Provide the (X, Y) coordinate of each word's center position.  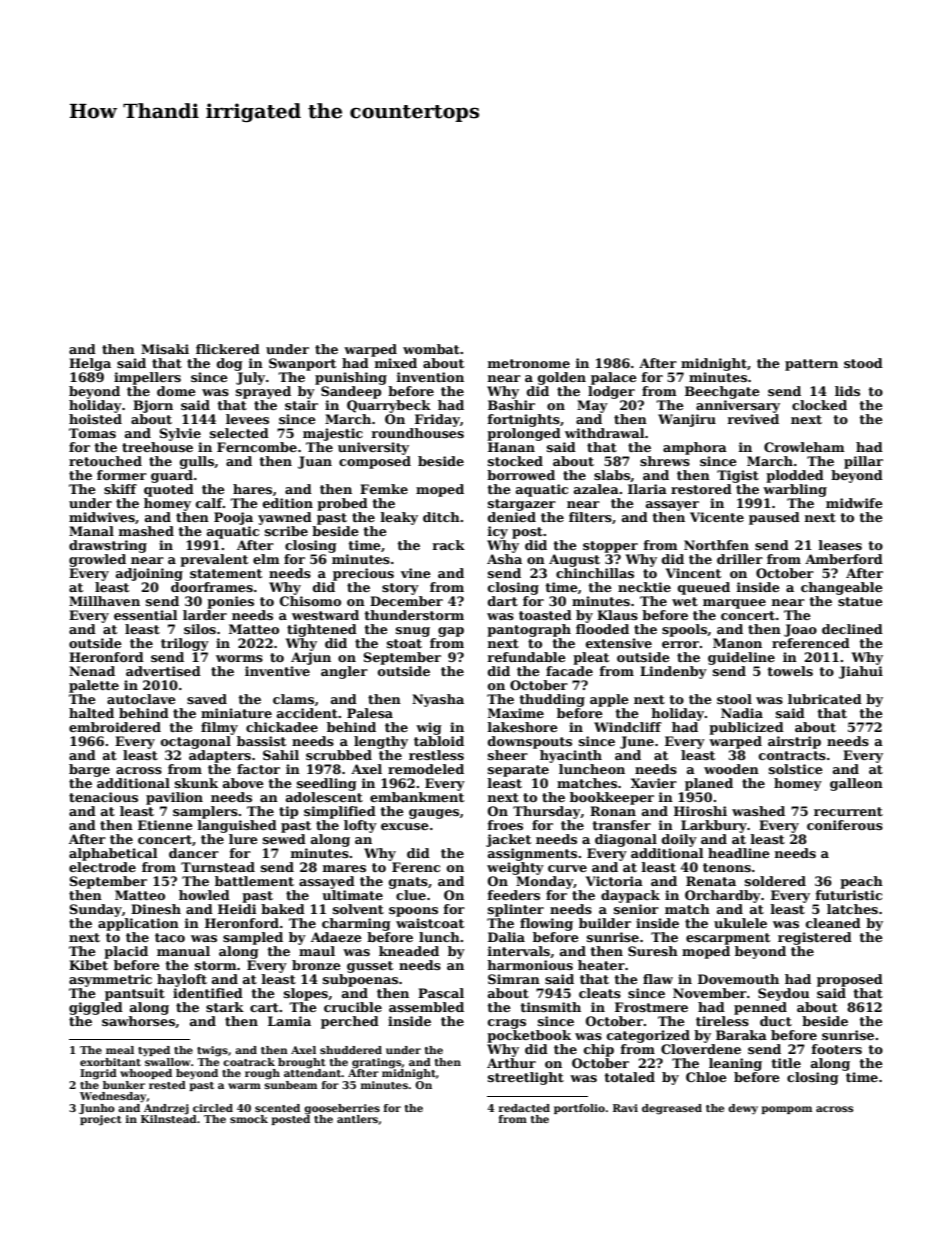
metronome (529, 363)
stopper (610, 547)
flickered (228, 349)
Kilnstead (169, 1119)
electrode (102, 867)
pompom (786, 1110)
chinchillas (595, 573)
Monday (544, 882)
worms (239, 658)
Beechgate (722, 392)
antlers (357, 1119)
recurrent (848, 811)
